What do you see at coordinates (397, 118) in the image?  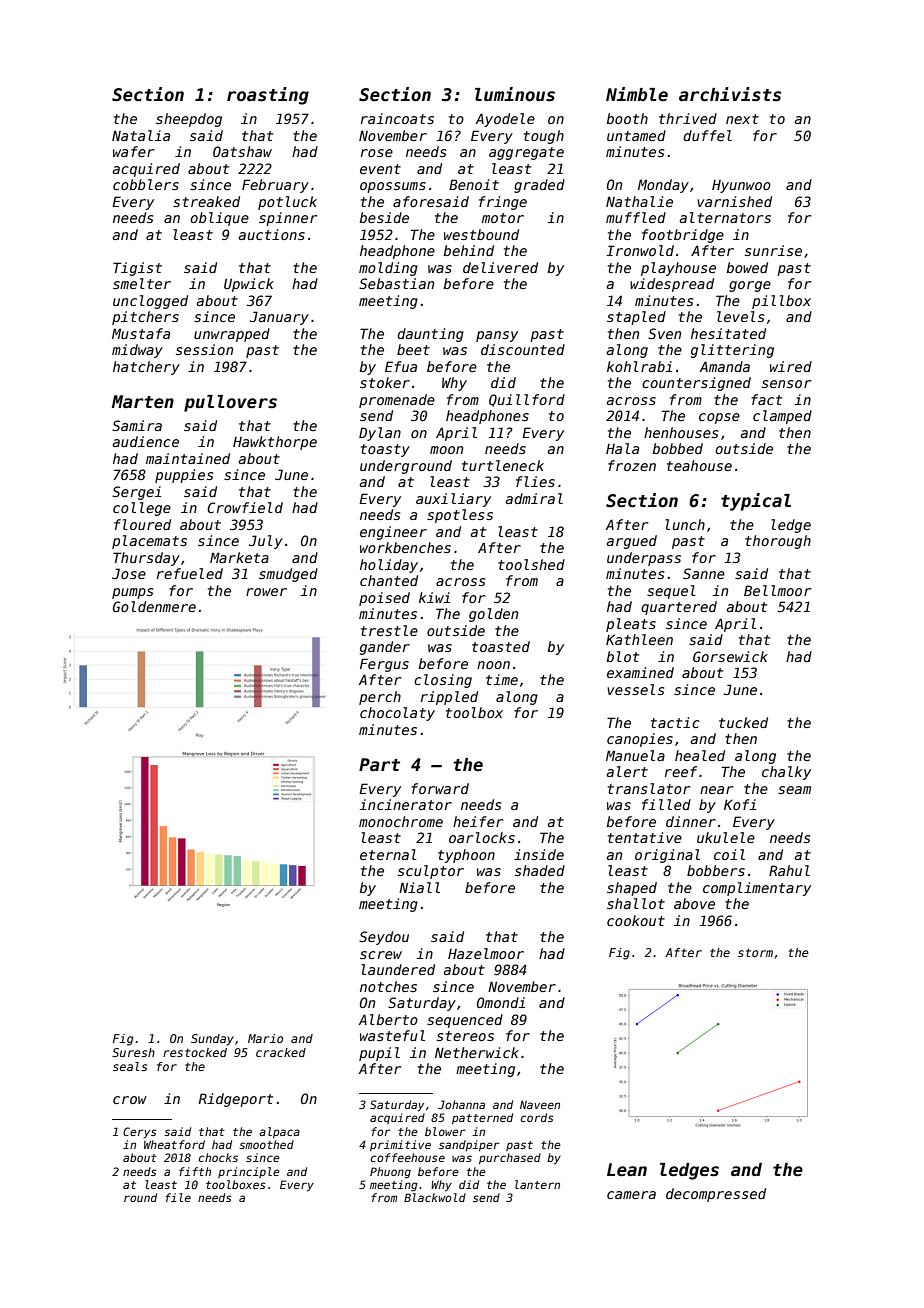 I see `raincoats` at bounding box center [397, 118].
